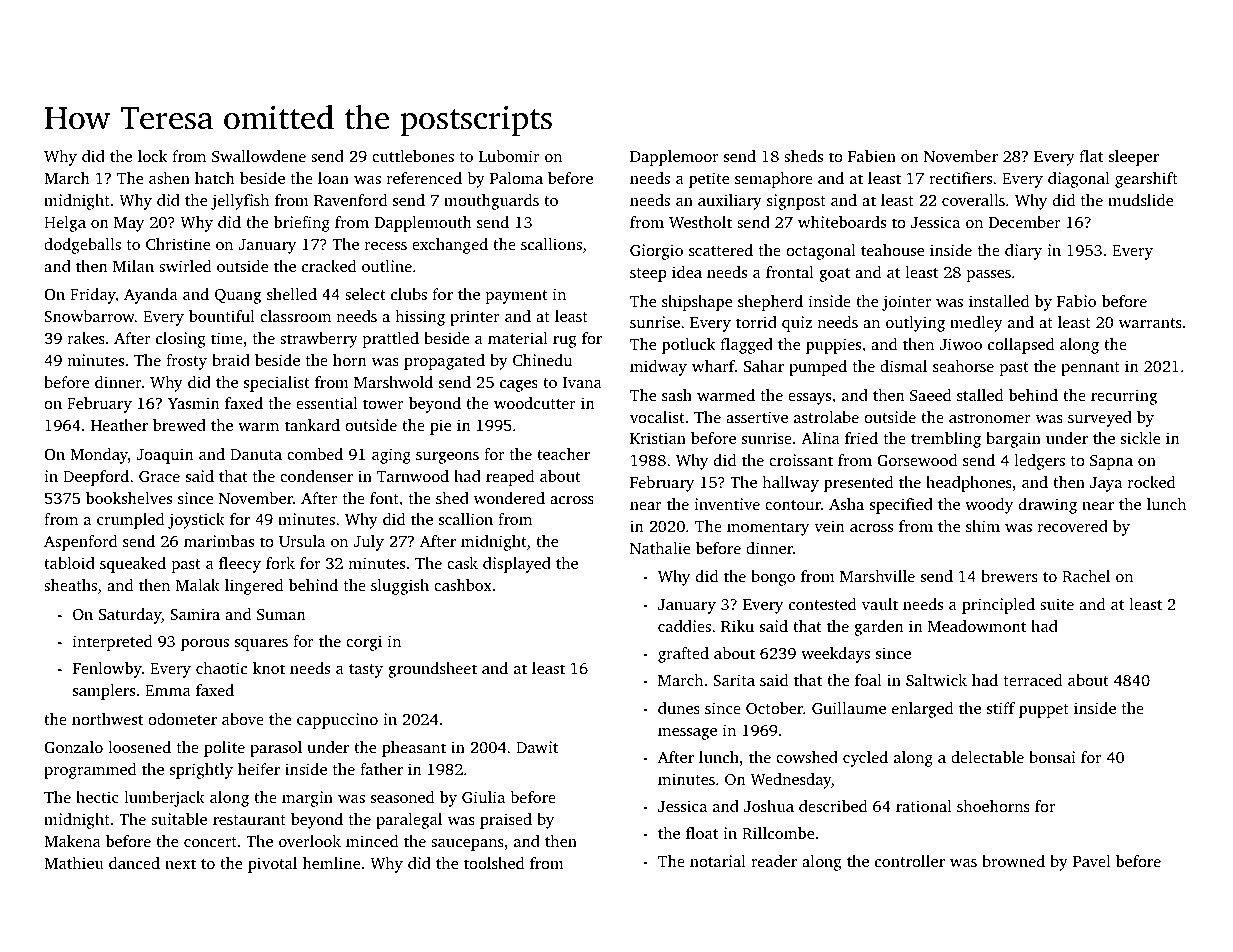 This page has width=1233, height=952. Describe the element at coordinates (702, 833) in the page. I see `float` at that location.
